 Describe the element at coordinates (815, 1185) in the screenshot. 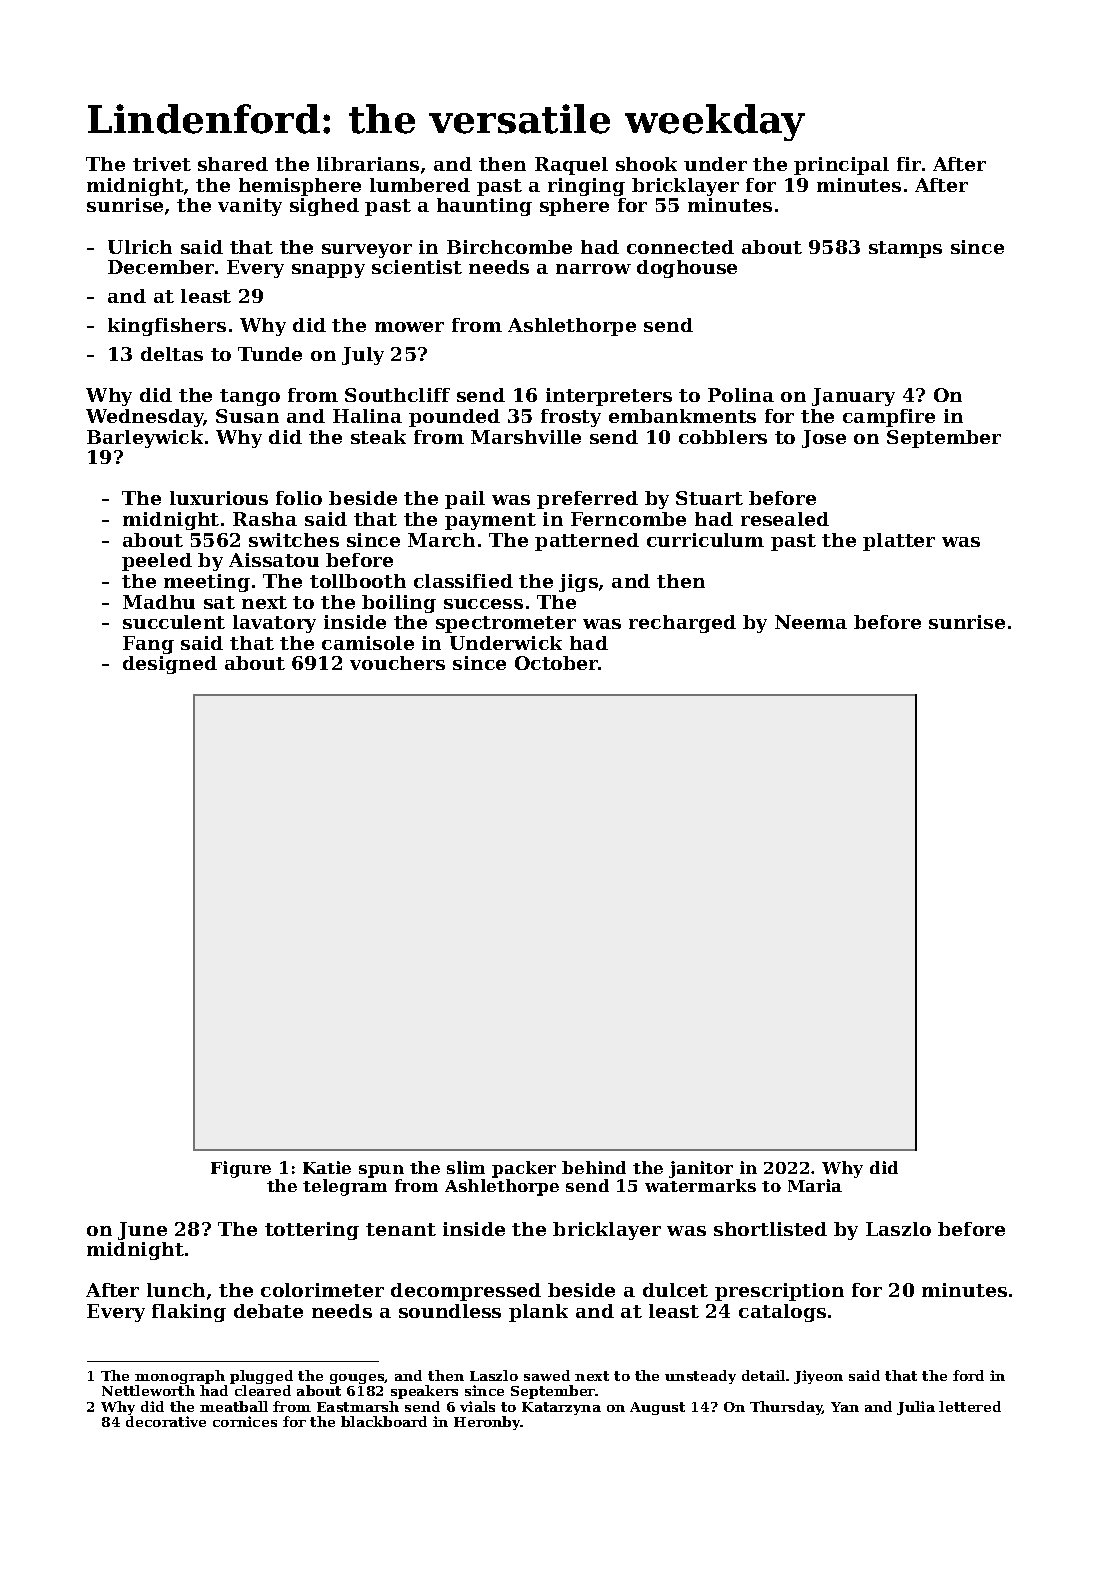

I see `Maria` at that location.
